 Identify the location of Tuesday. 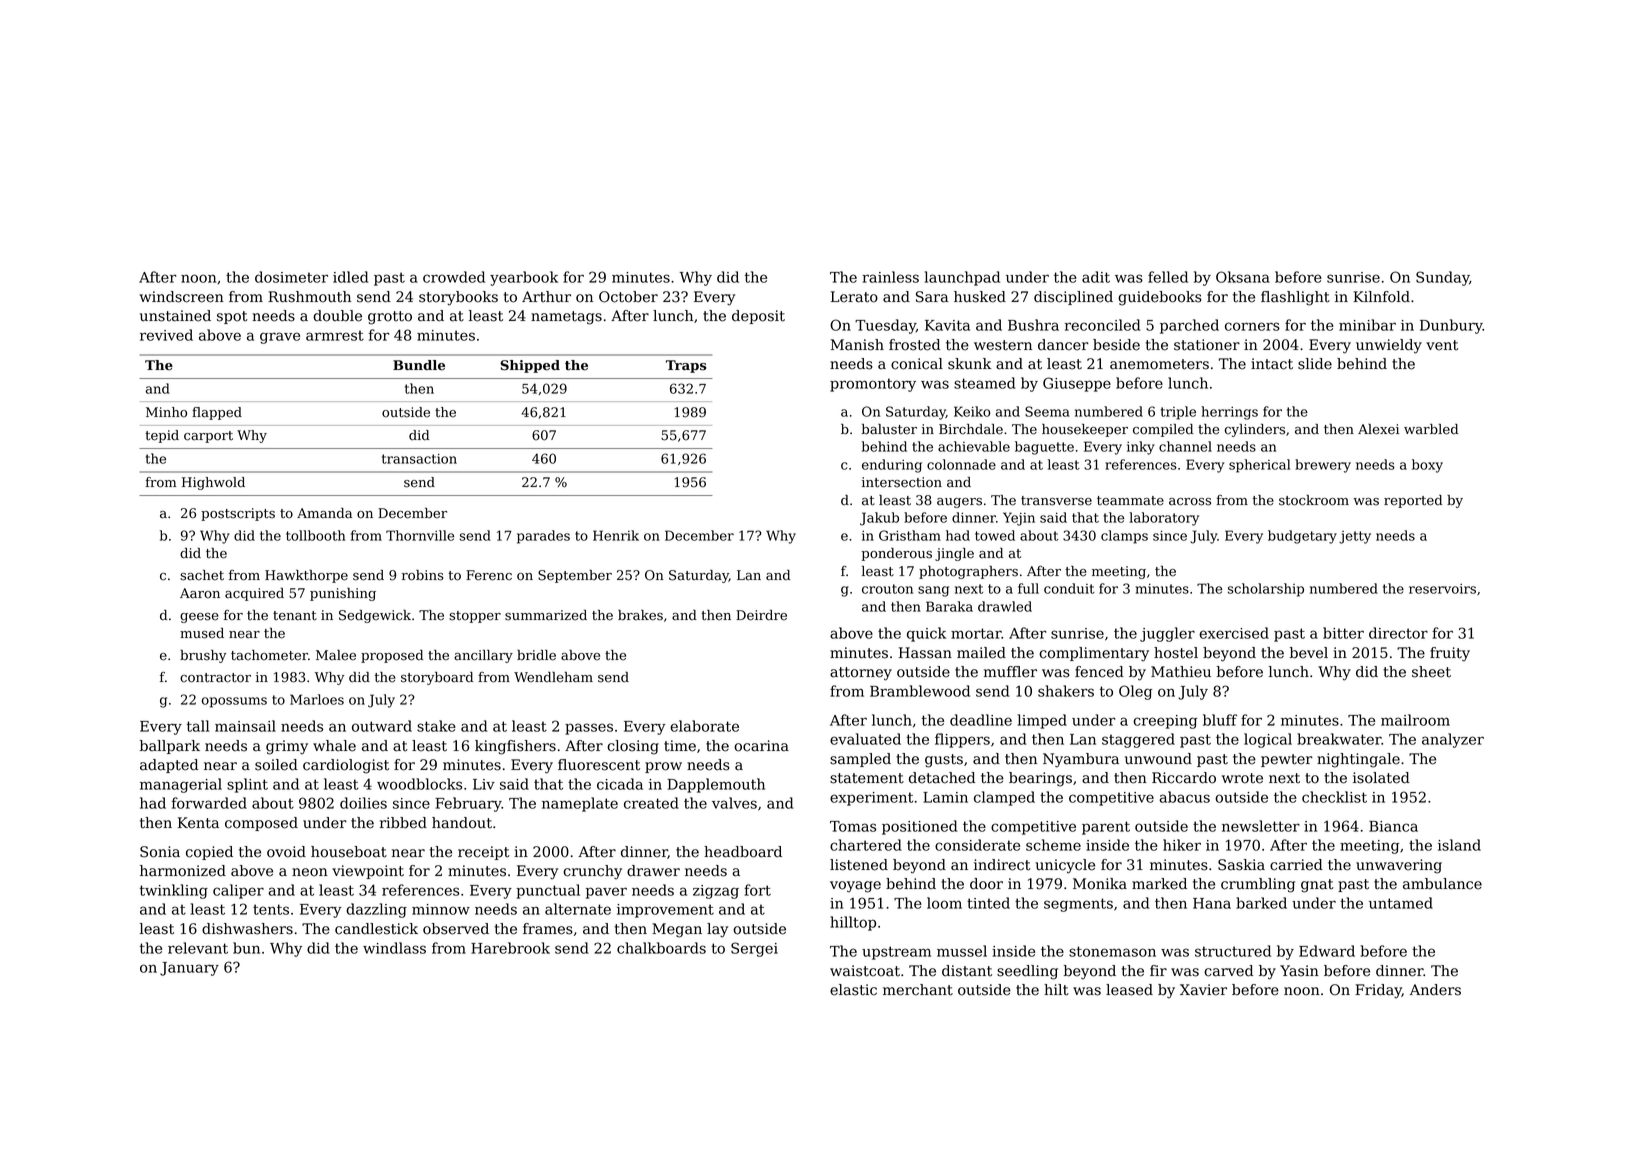
(885, 326).
